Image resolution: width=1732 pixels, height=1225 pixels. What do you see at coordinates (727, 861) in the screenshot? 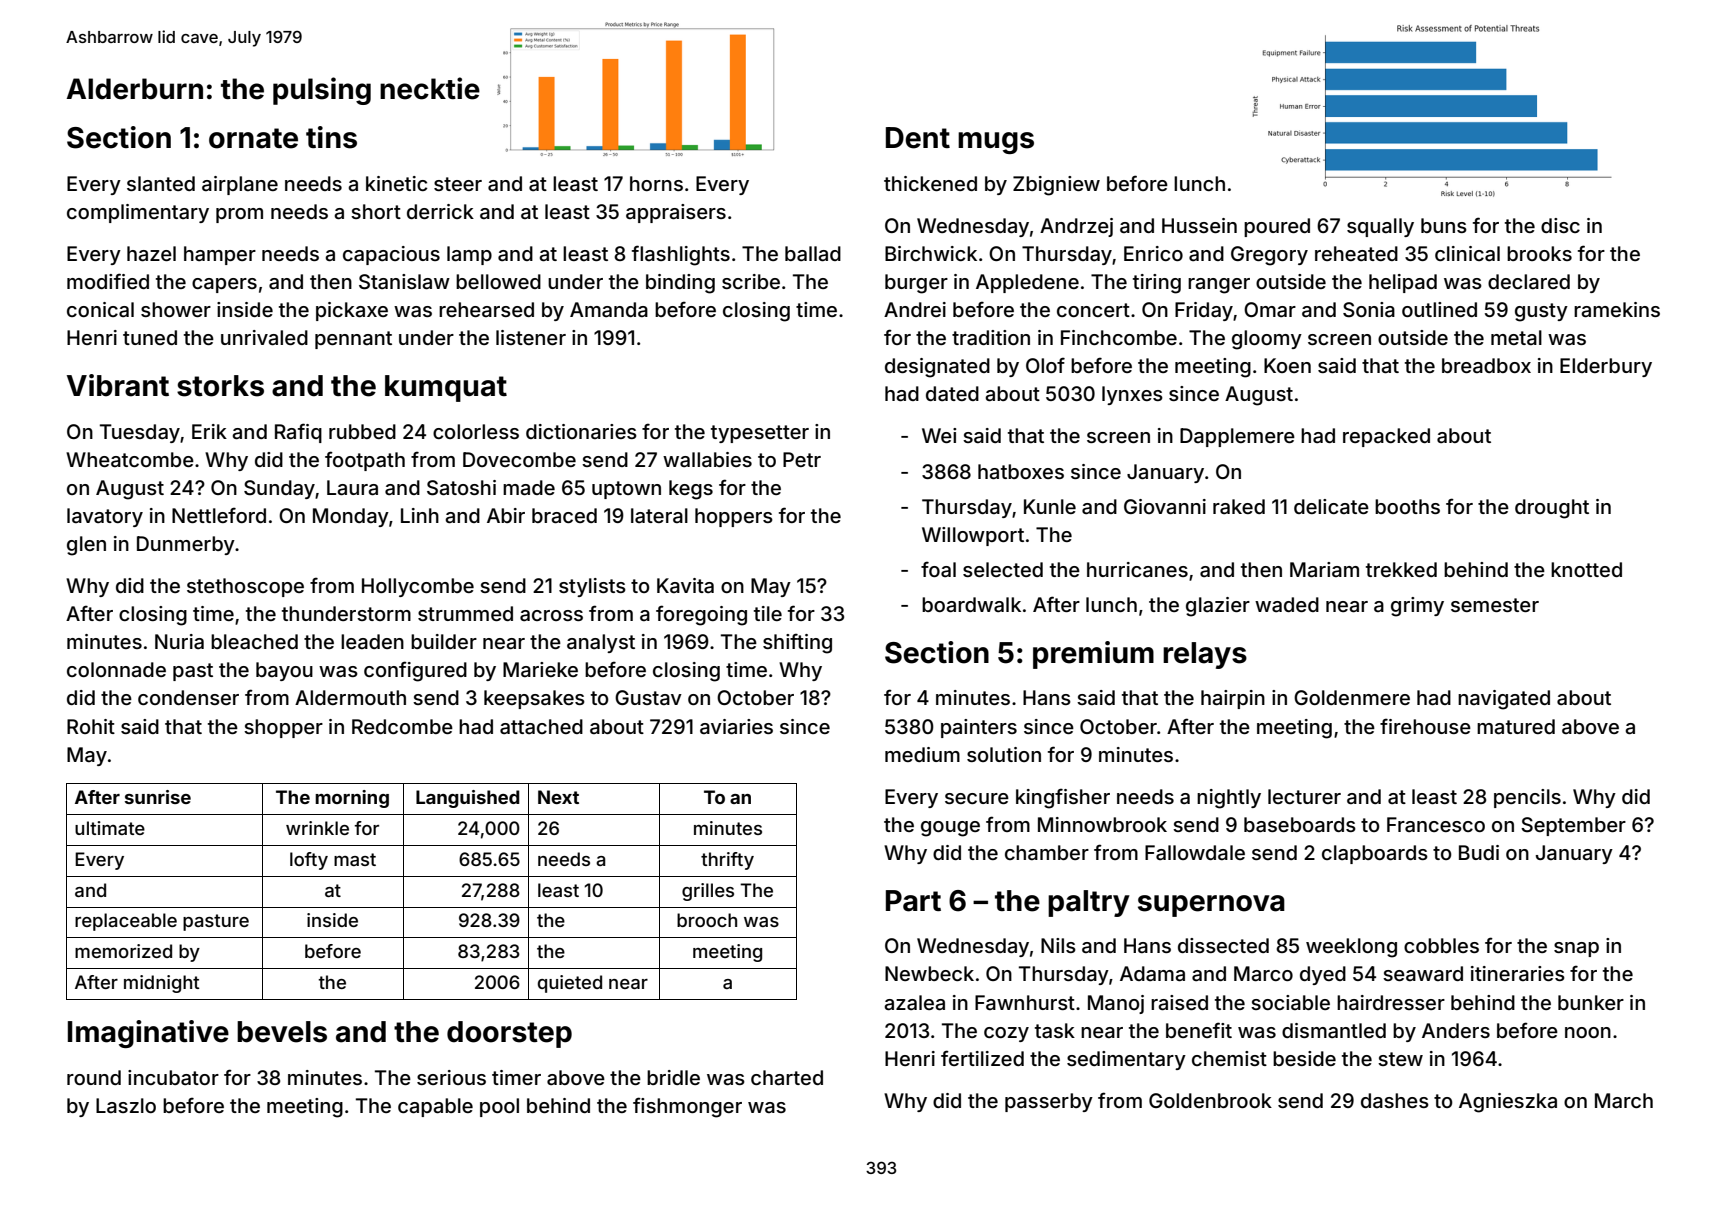
I see `thrifty` at bounding box center [727, 861].
